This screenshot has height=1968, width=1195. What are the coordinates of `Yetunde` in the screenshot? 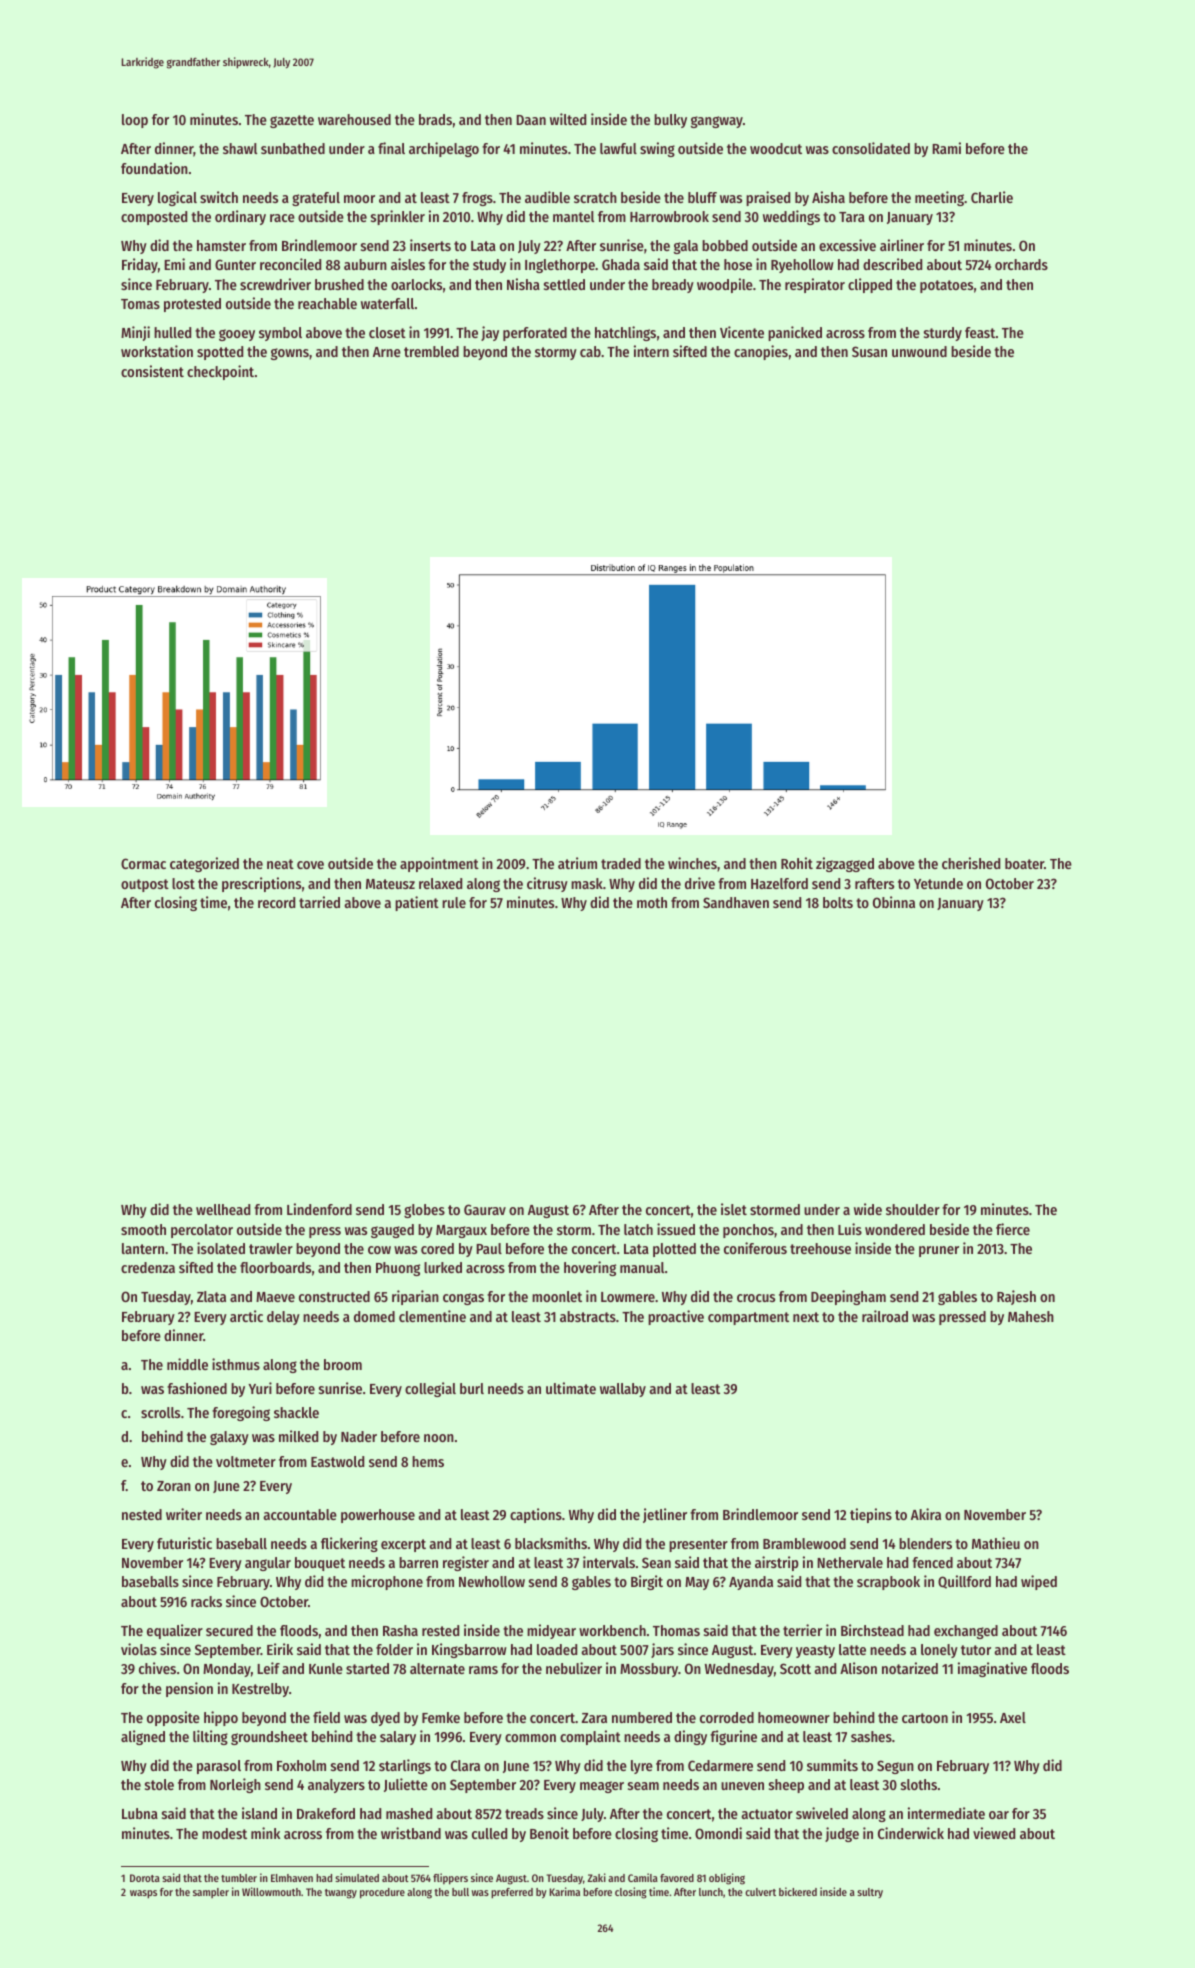 It's located at (938, 883).
